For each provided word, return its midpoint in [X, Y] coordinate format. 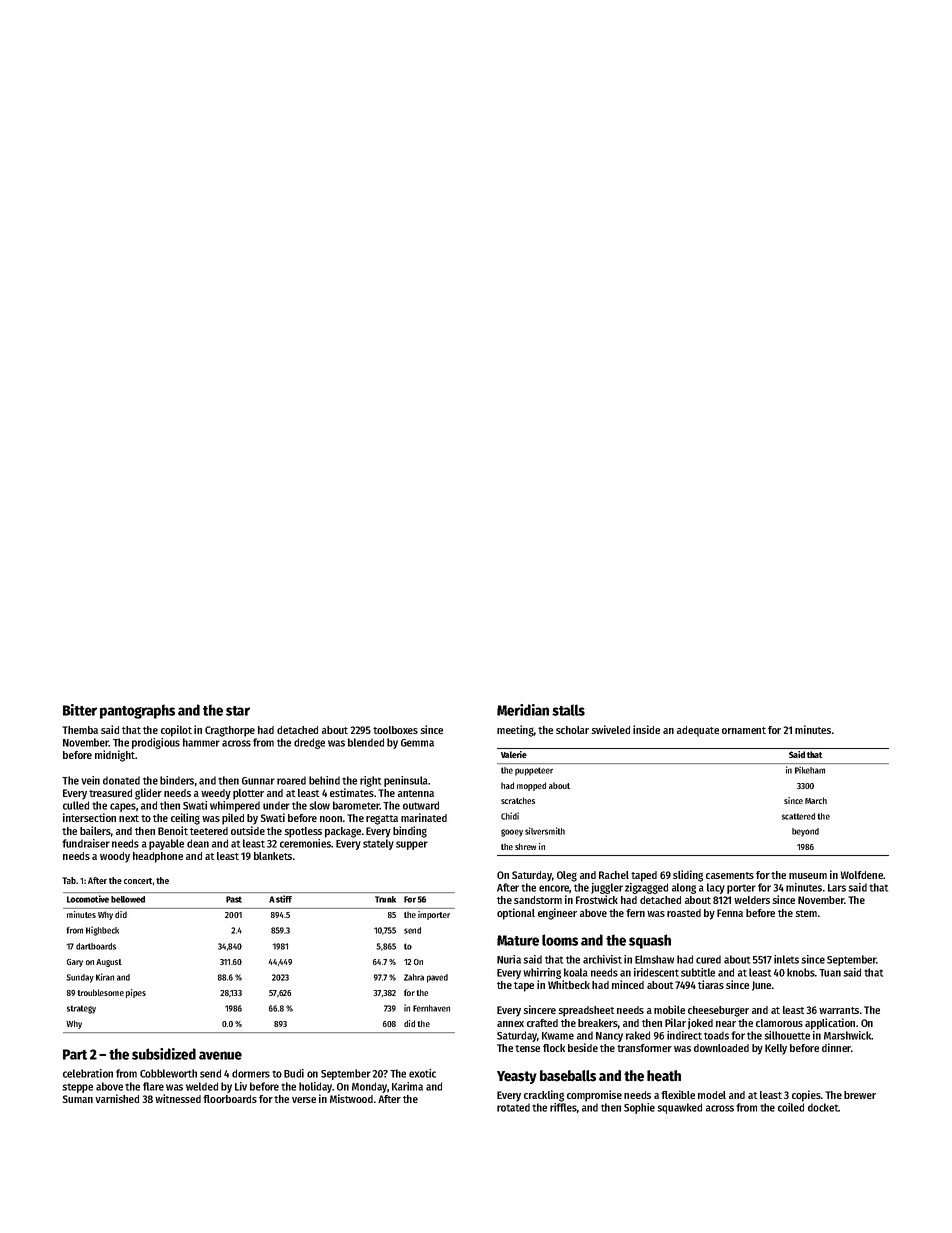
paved [437, 978]
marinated [424, 817]
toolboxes [395, 730]
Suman [78, 1099]
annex [510, 1024]
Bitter [80, 710]
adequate [698, 731]
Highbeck [102, 931]
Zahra [414, 977]
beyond [805, 832]
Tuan [830, 973]
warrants [839, 1010]
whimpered [235, 806]
